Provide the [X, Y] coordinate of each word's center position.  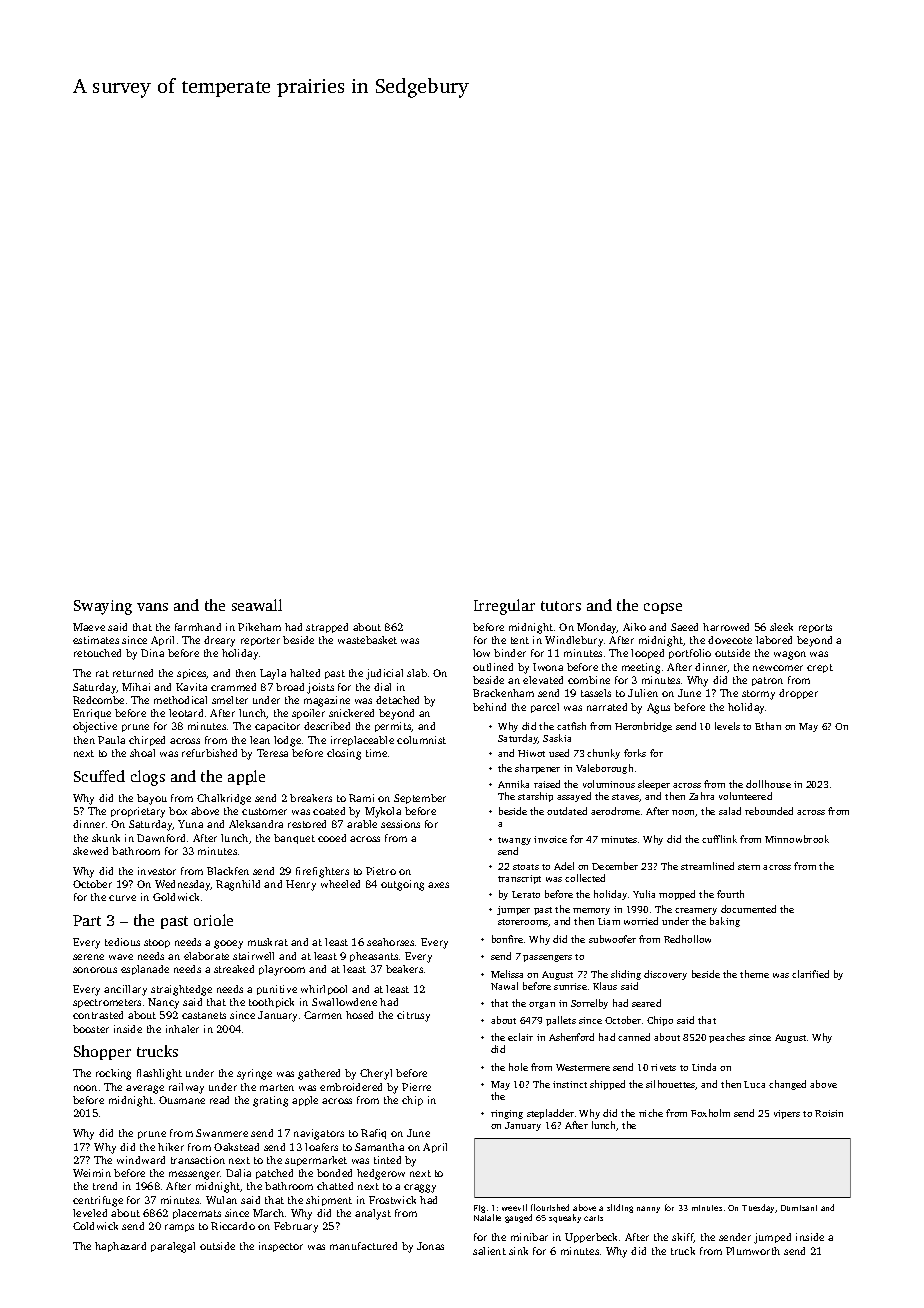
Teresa [272, 753]
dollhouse [768, 784]
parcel [545, 708]
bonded [334, 1173]
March [268, 1213]
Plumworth [753, 1251]
